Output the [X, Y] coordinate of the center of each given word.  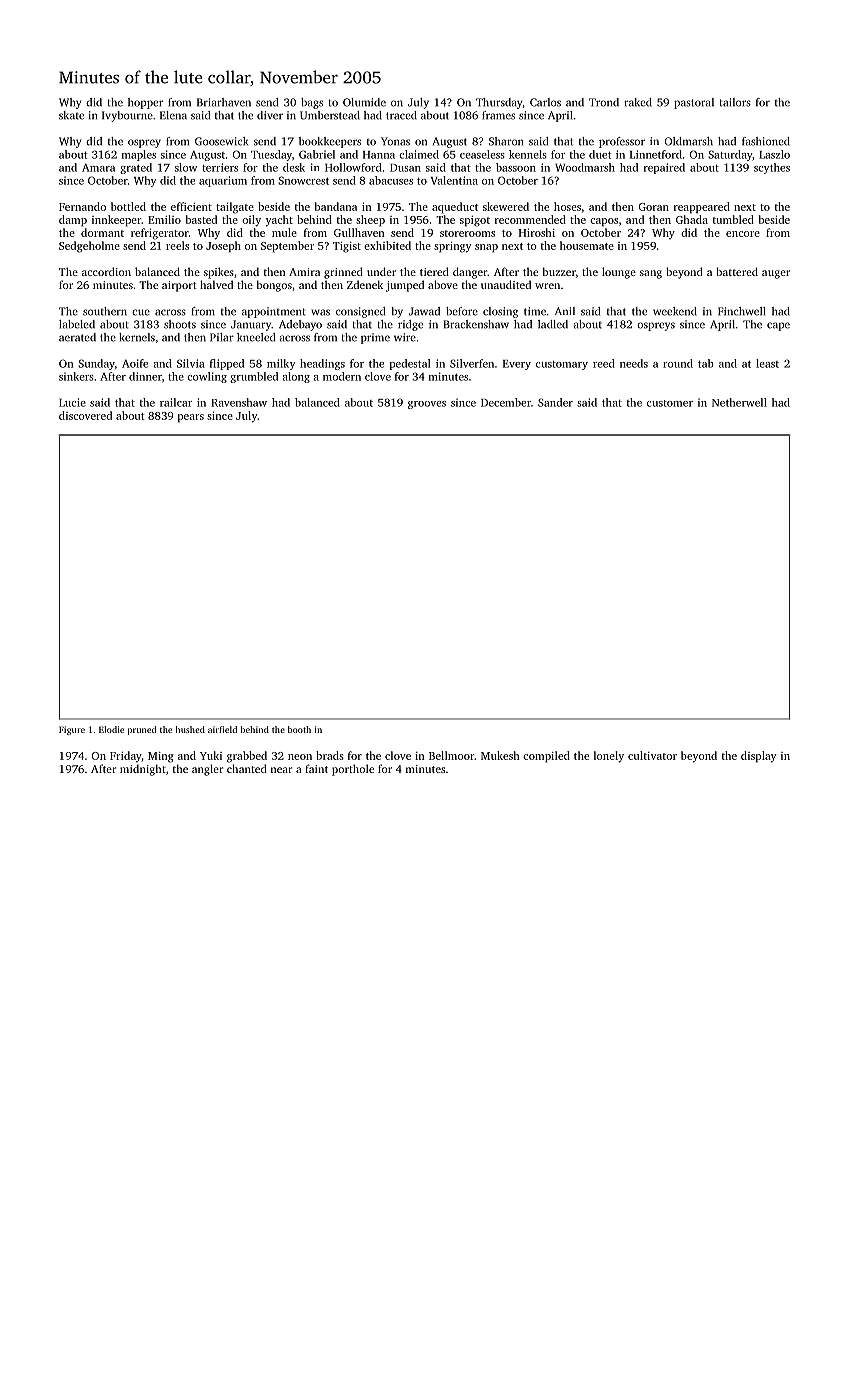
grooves [427, 405]
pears [191, 418]
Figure [72, 730]
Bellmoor [451, 755]
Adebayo [300, 325]
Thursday [499, 103]
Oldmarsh [688, 141]
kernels [137, 337]
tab [705, 363]
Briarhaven [224, 102]
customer [670, 403]
